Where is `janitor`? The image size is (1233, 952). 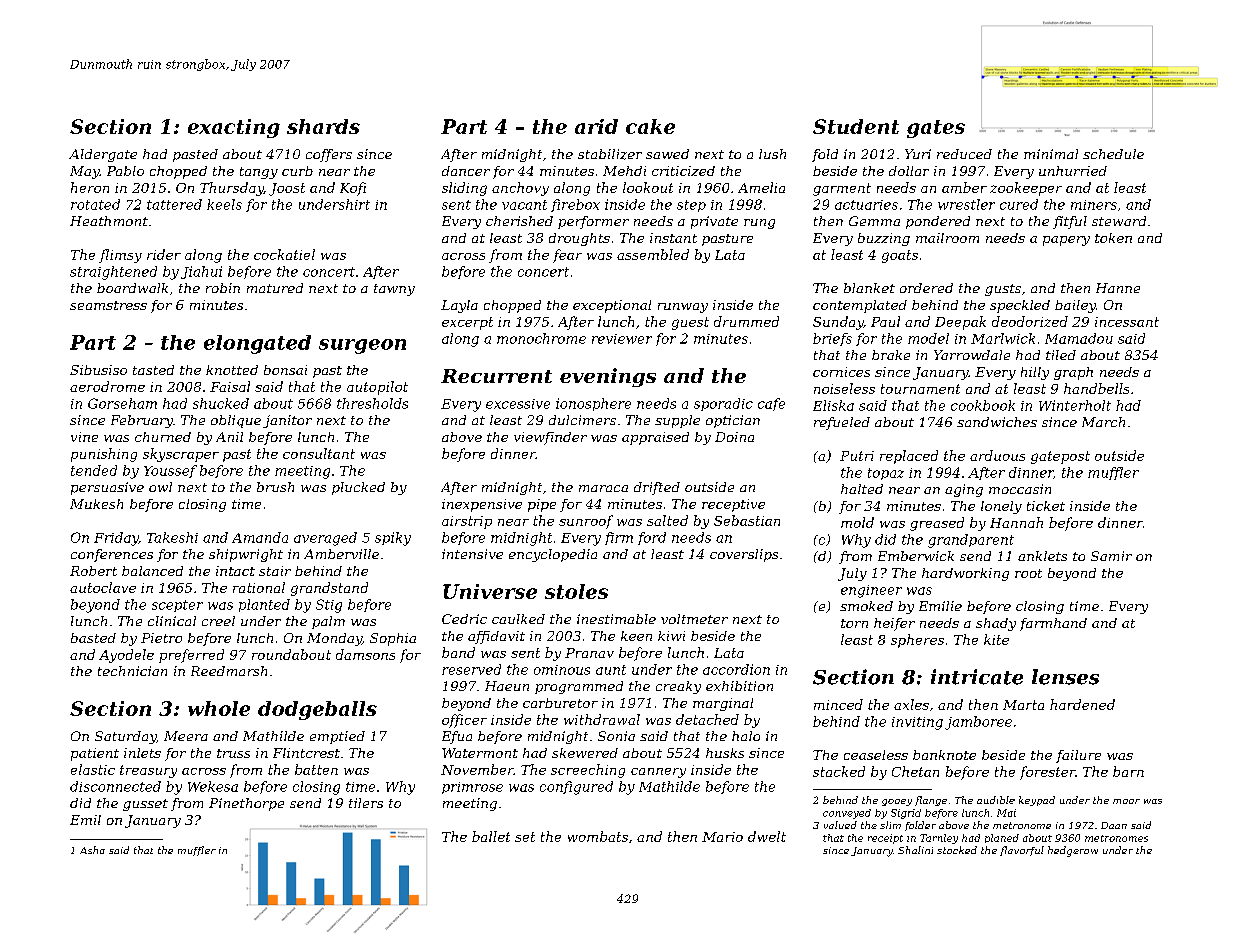 janitor is located at coordinates (287, 421).
